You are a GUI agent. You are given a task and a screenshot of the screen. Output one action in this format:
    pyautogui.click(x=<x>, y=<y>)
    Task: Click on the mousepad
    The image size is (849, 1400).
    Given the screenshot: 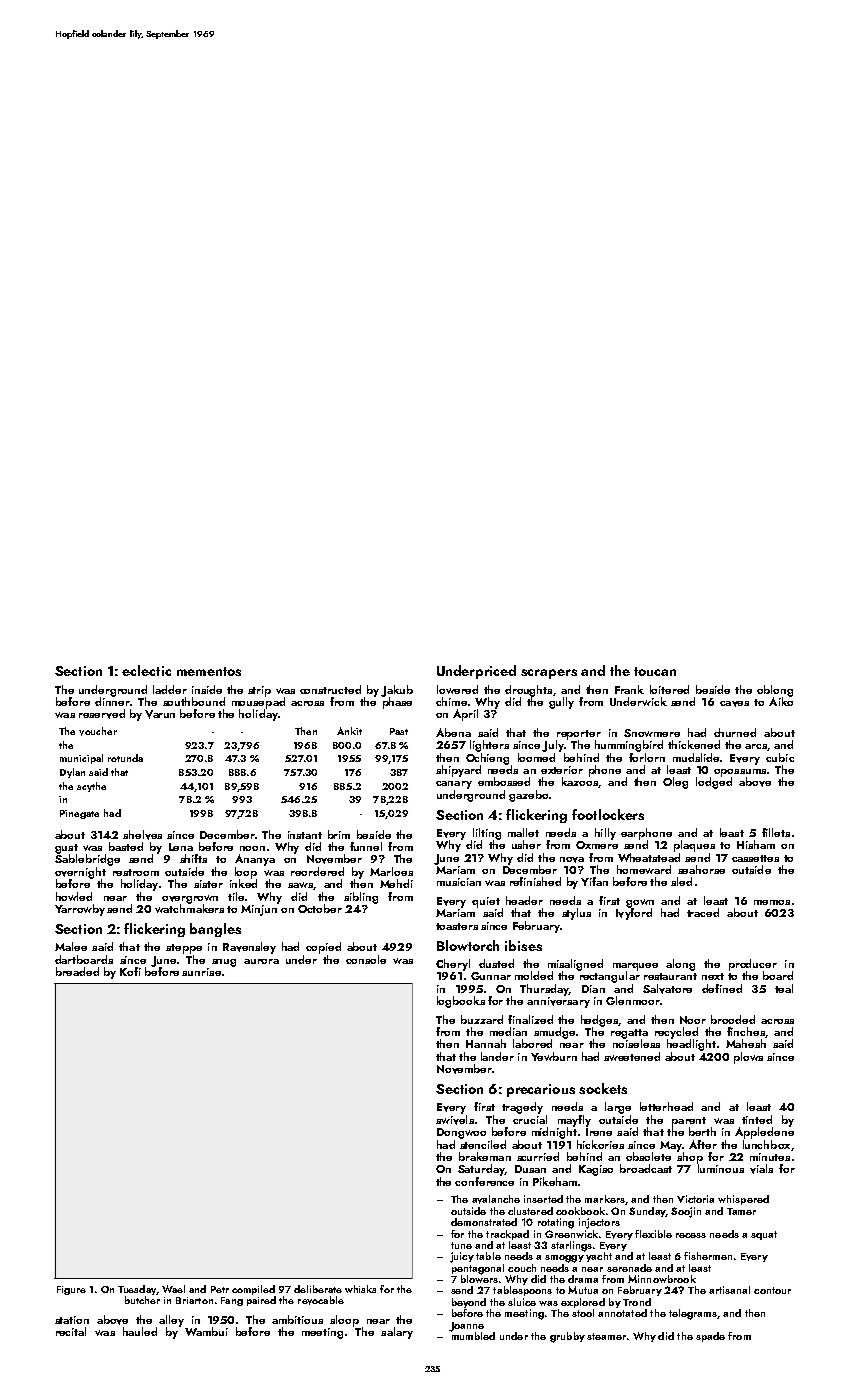 What is the action you would take?
    pyautogui.click(x=258, y=703)
